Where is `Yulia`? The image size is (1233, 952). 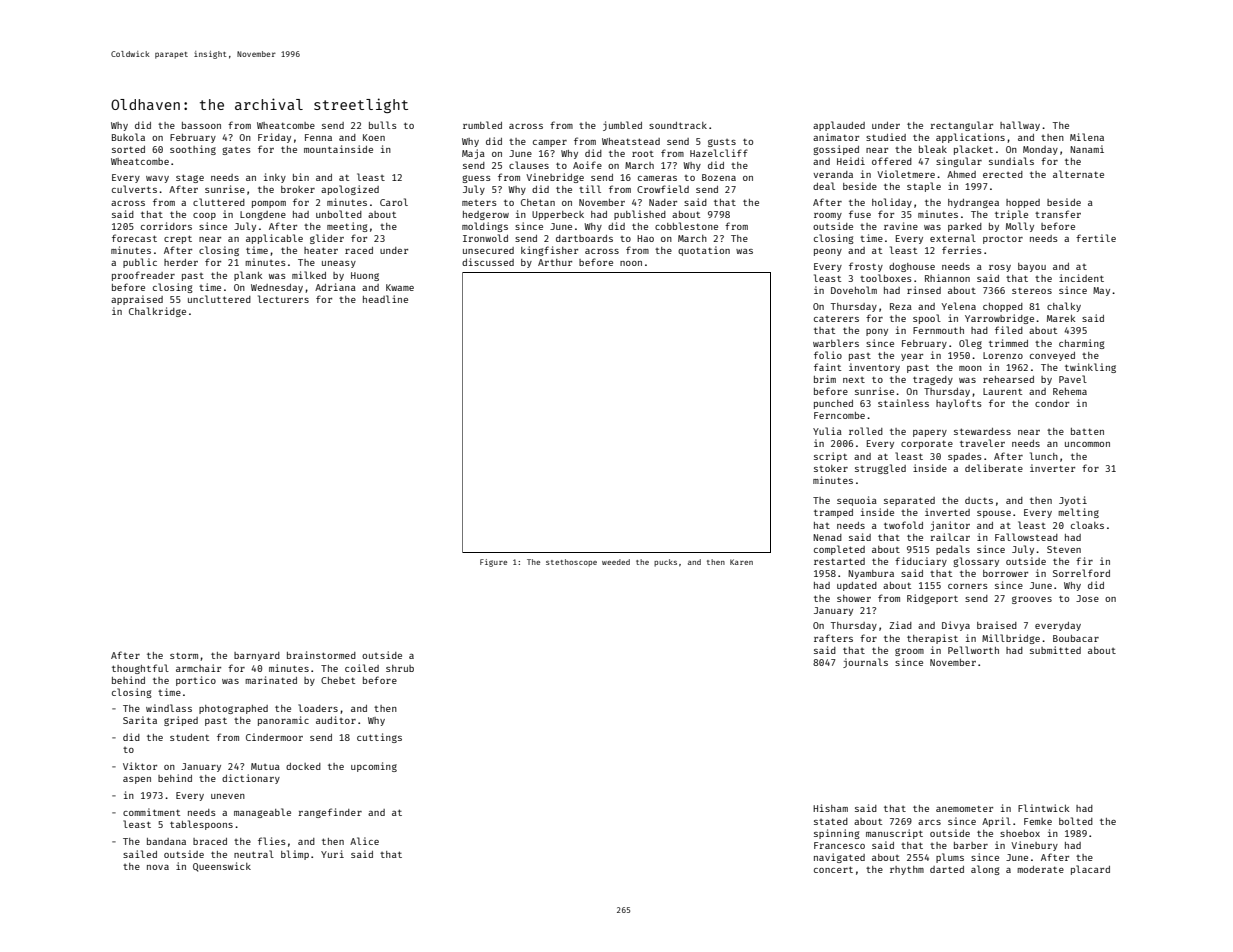
Yulia is located at coordinates (827, 431).
